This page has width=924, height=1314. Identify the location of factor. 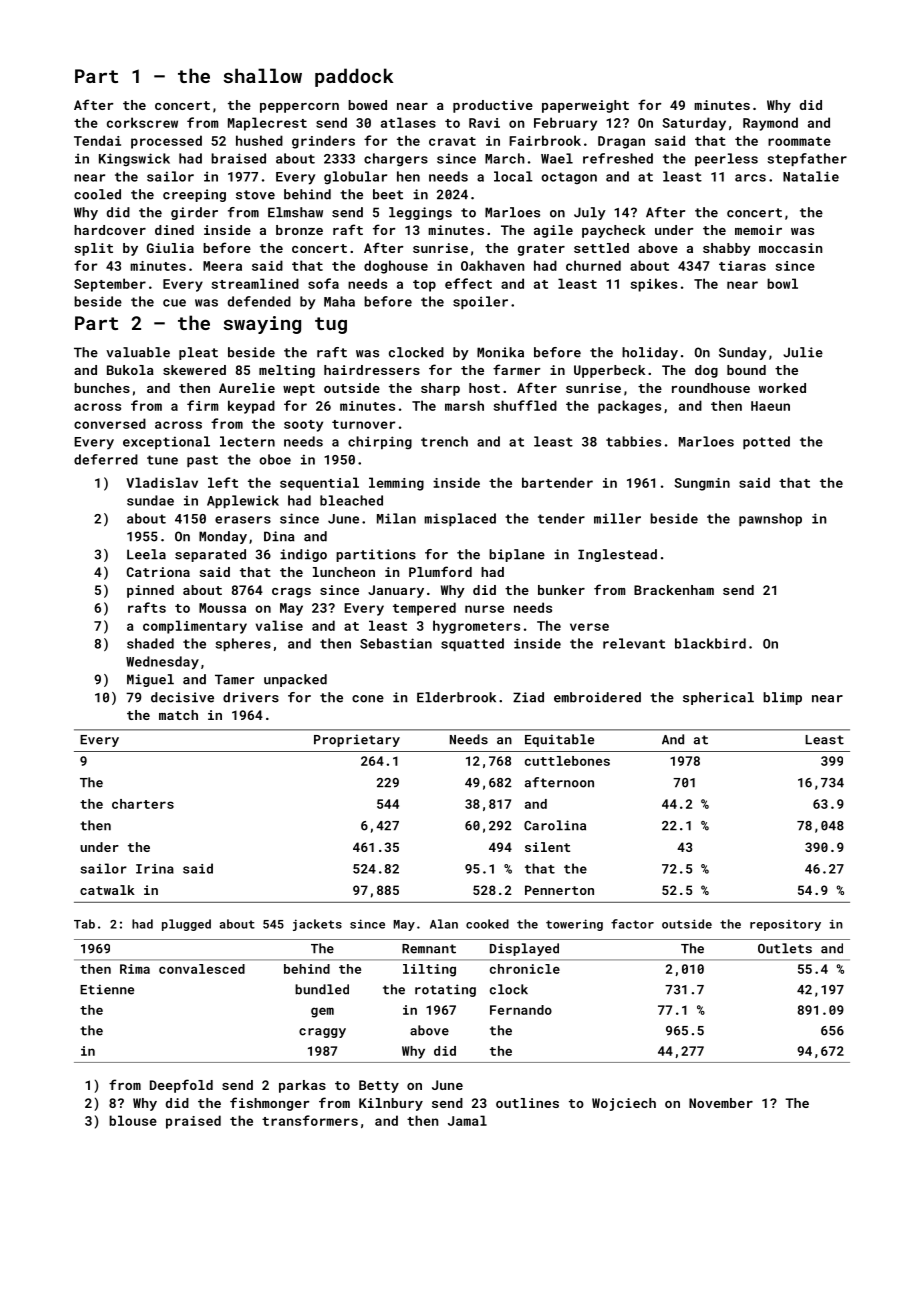
(632, 924).
